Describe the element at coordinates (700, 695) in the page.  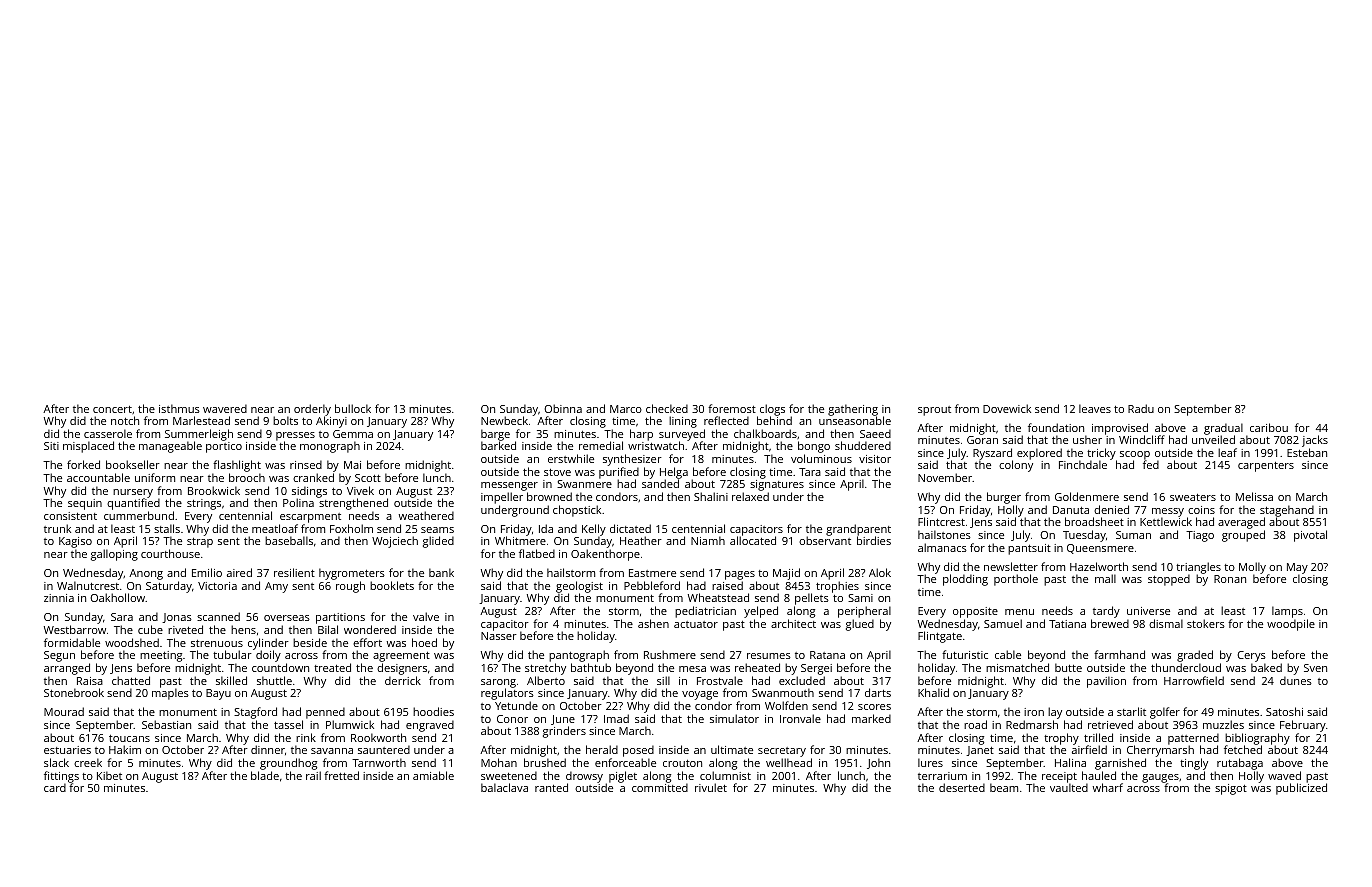
I see `voyage` at that location.
